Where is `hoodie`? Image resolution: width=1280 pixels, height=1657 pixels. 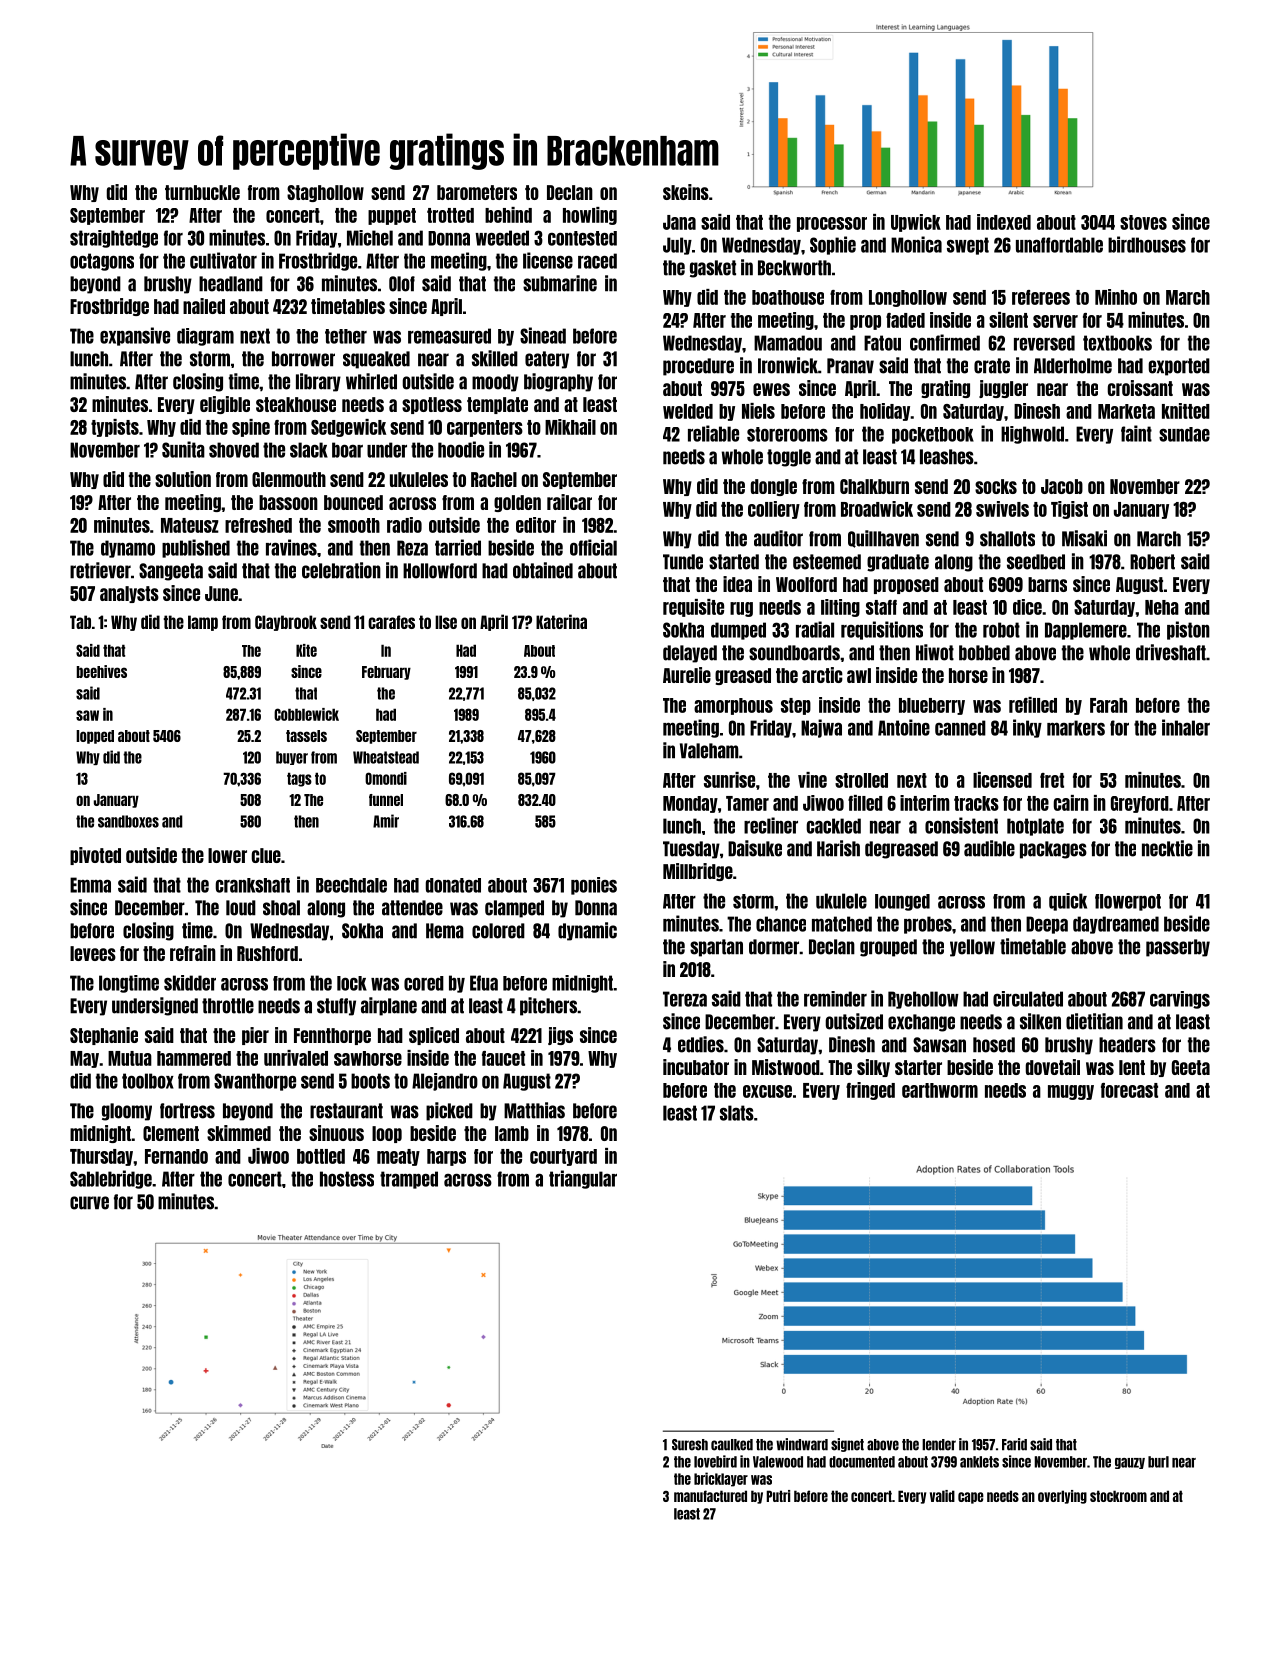 hoodie is located at coordinates (461, 449).
